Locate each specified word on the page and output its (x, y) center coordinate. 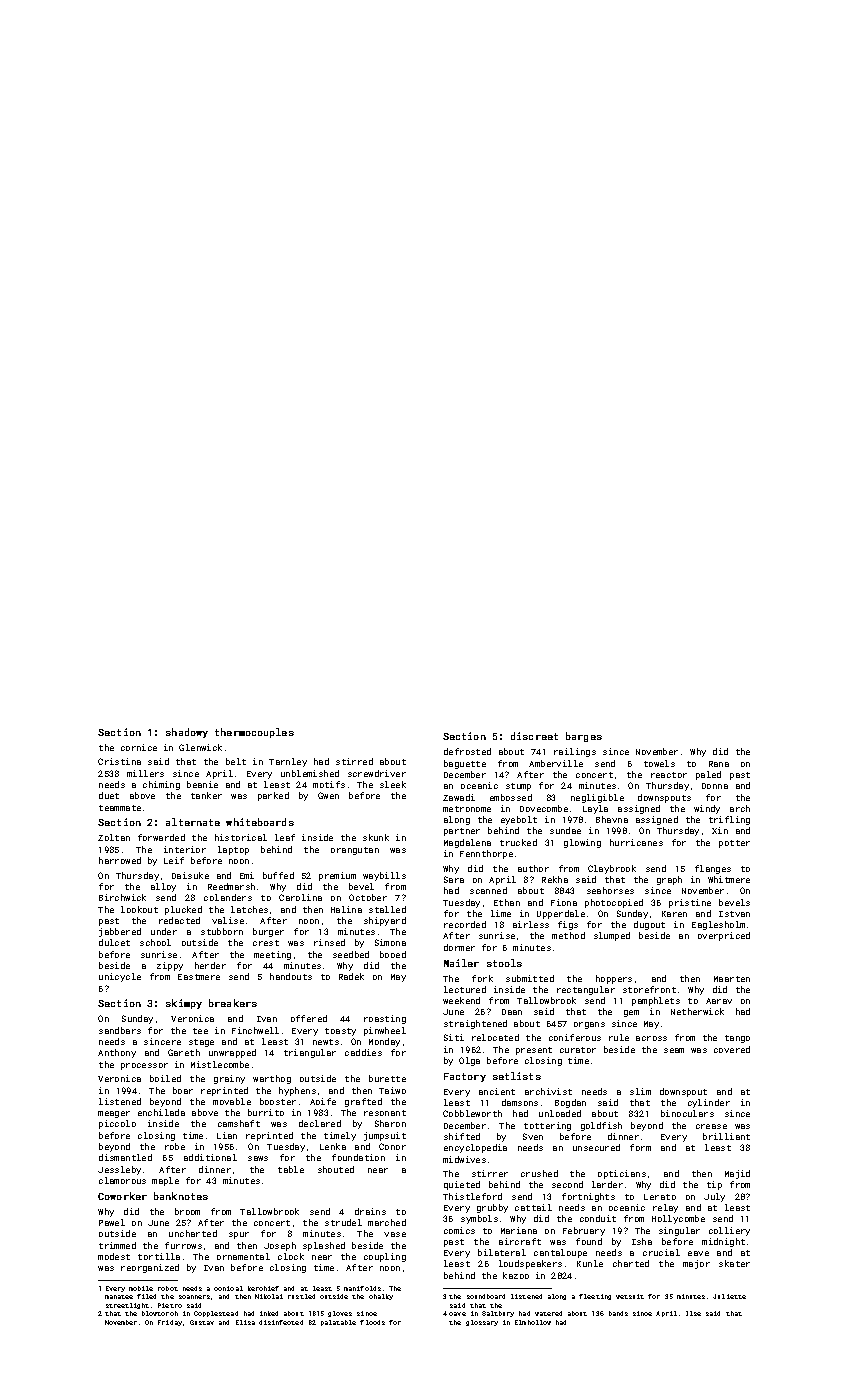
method (568, 935)
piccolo (117, 1124)
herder (210, 965)
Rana (719, 764)
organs (589, 1025)
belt (236, 761)
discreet (534, 736)
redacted (179, 920)
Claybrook (612, 869)
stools (504, 963)
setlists (517, 1076)
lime (501, 913)
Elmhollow (533, 1322)
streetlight (127, 1306)
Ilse (693, 1313)
